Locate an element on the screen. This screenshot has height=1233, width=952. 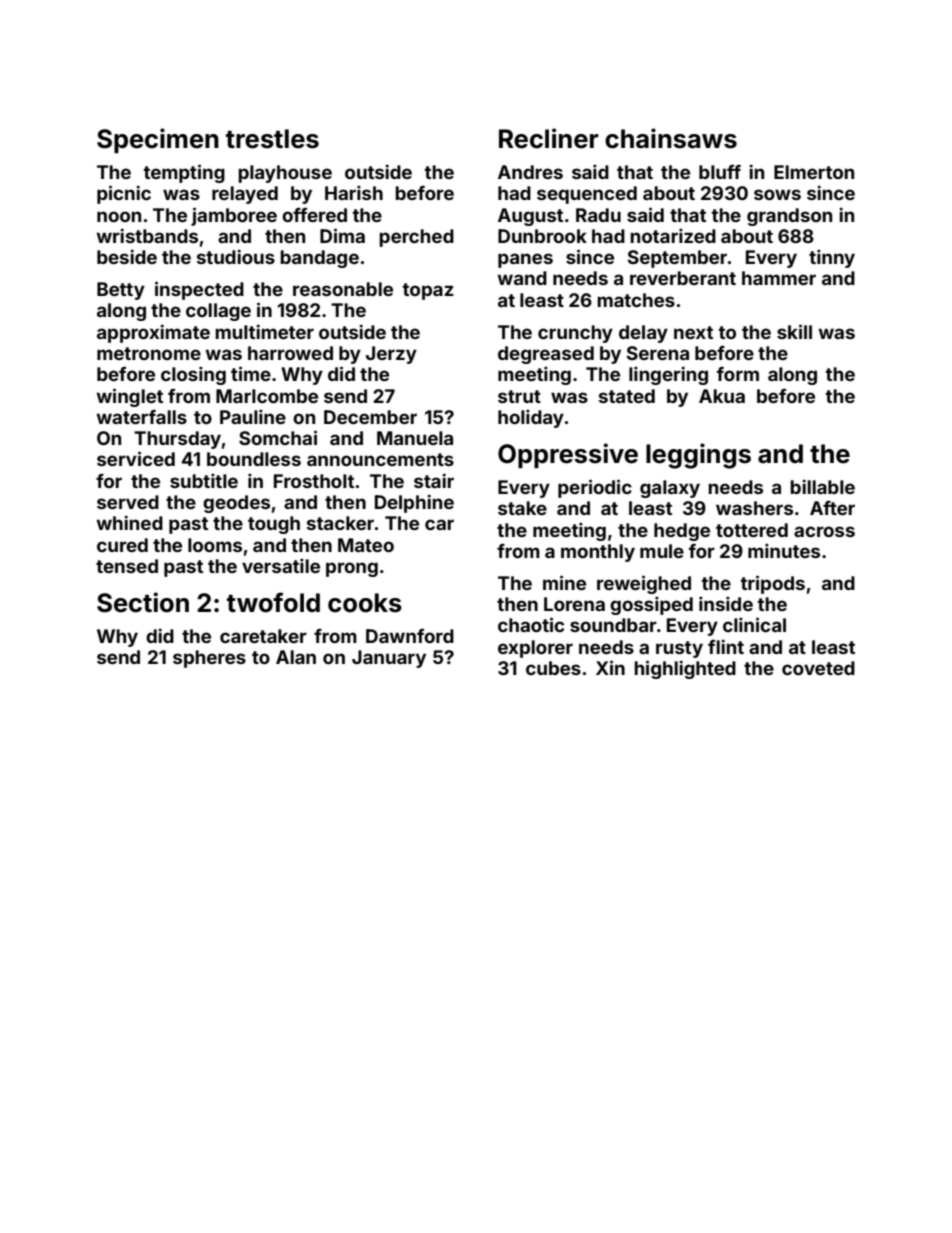
Delphine is located at coordinates (414, 503).
